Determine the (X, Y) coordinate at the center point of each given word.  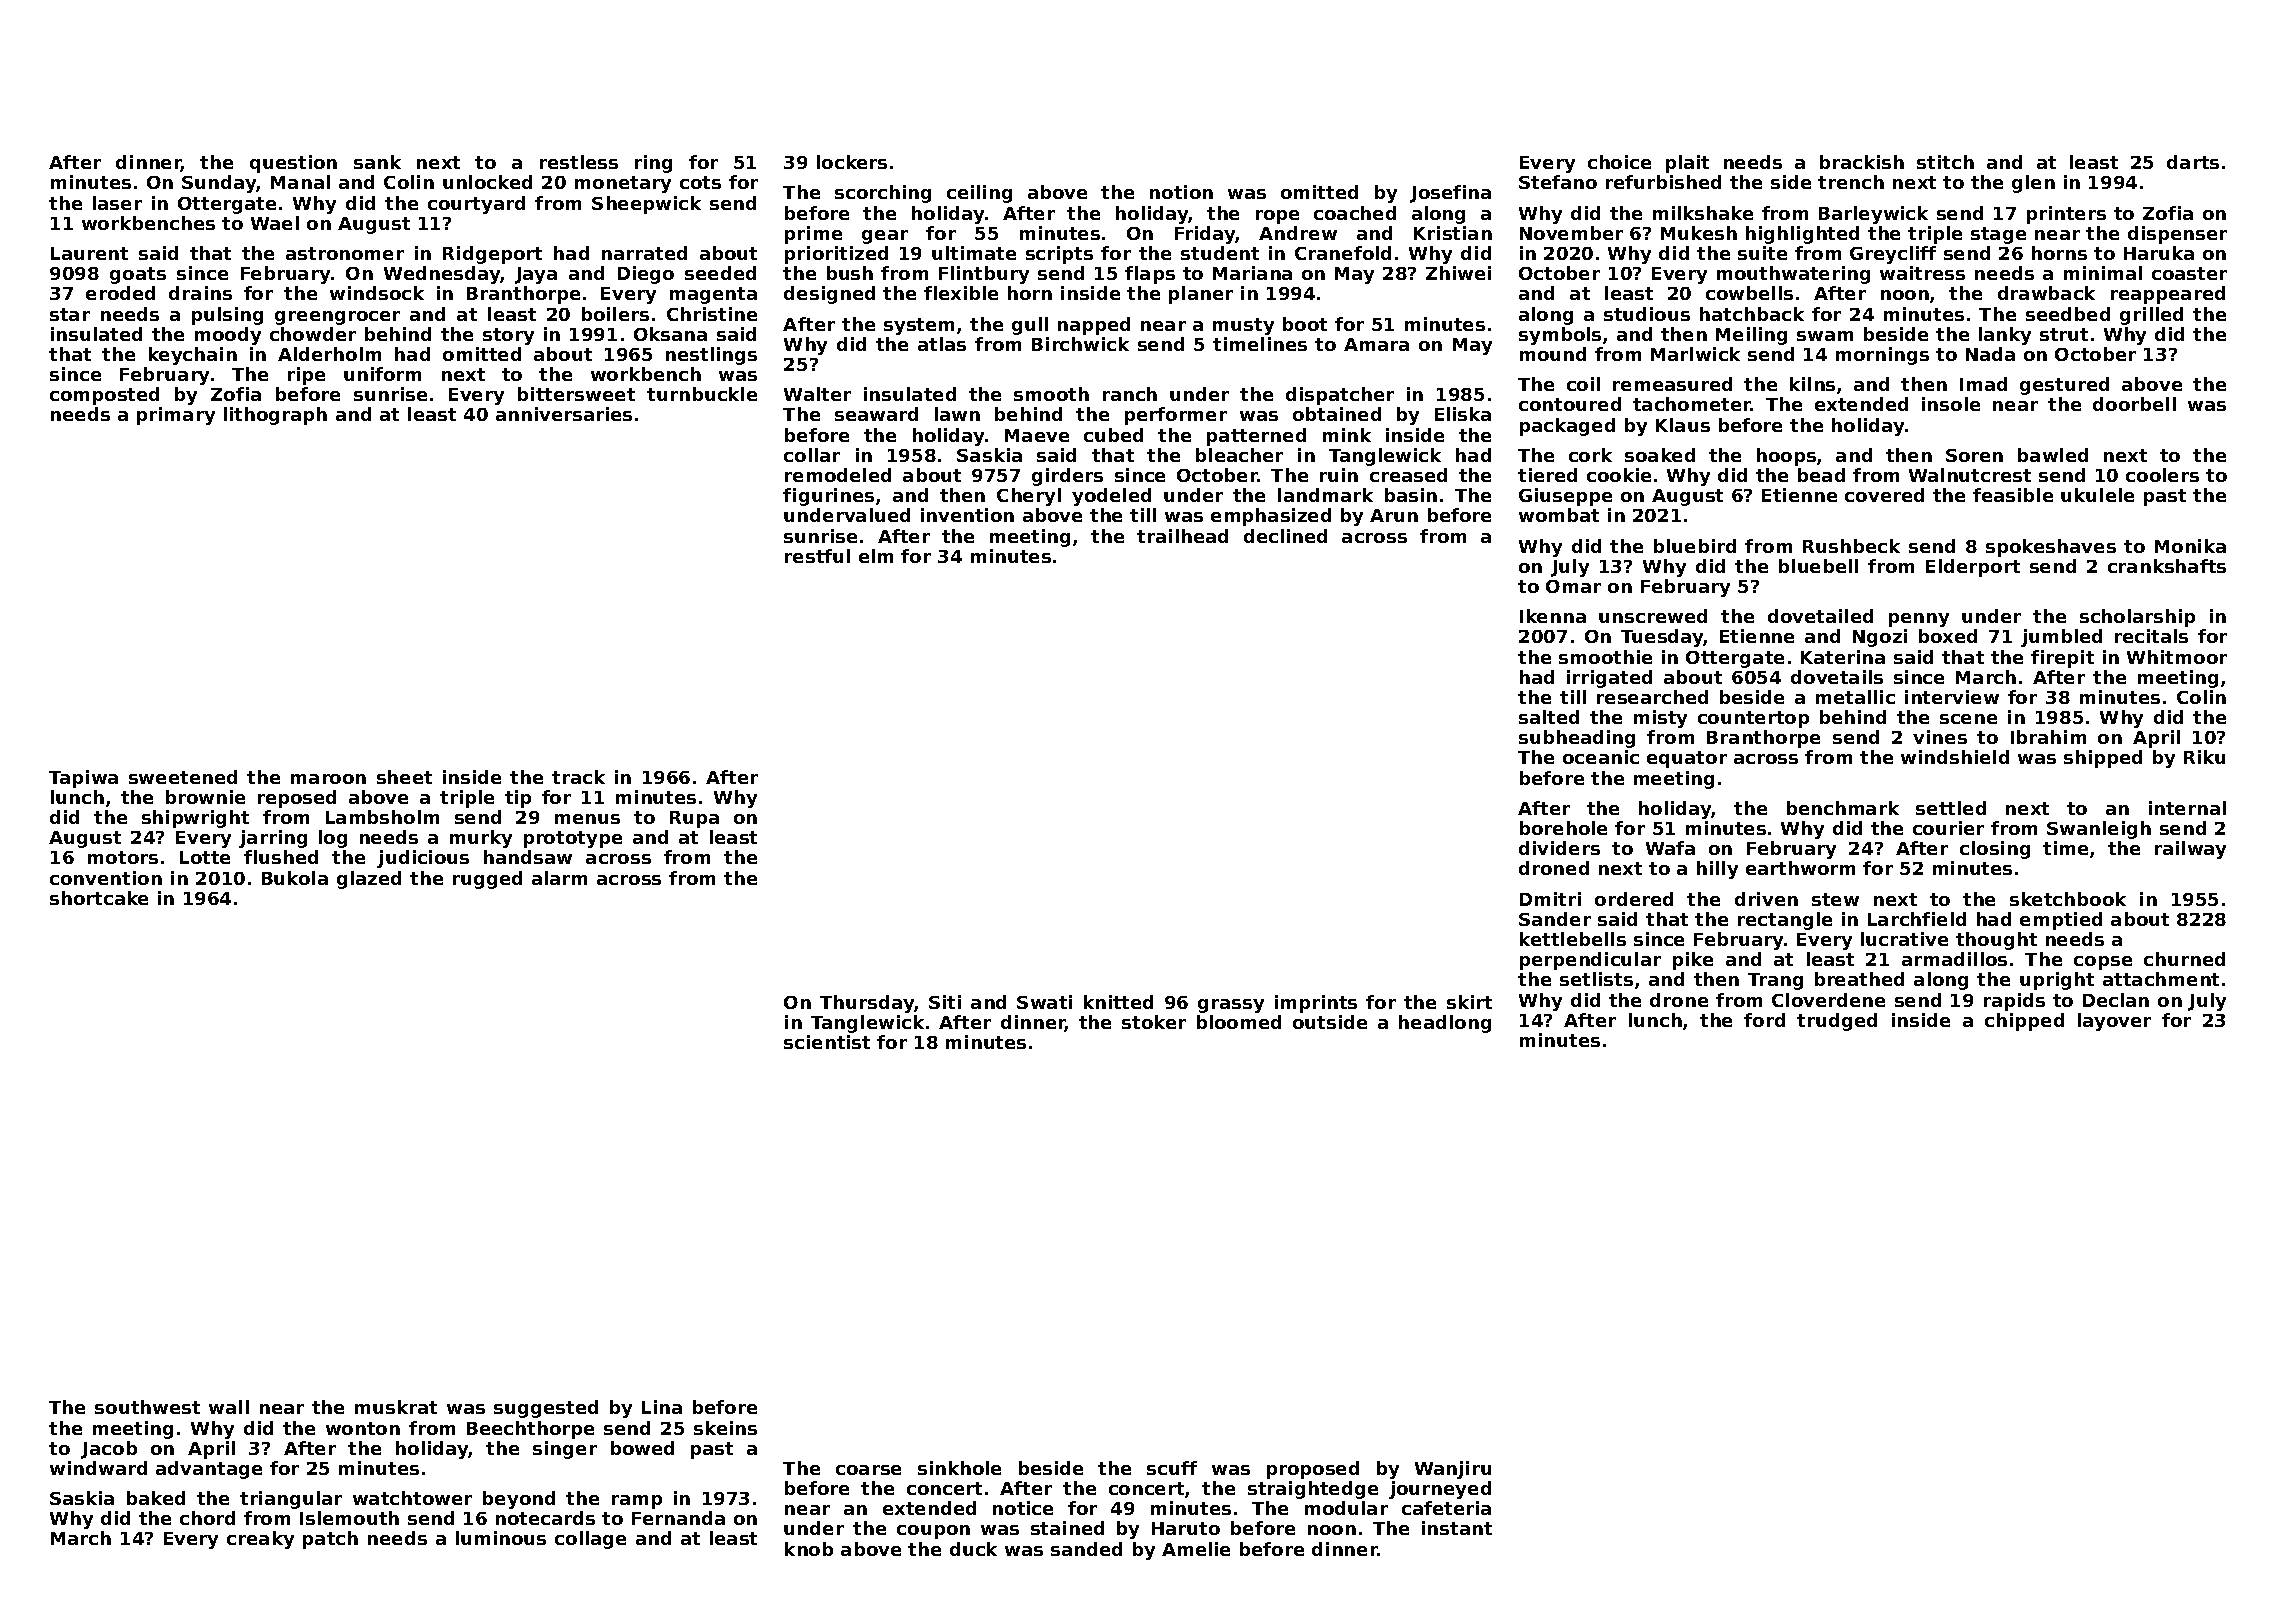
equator (1687, 759)
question (293, 164)
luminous (501, 1538)
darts (2193, 162)
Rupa (694, 819)
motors (123, 857)
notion (1181, 192)
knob (809, 1549)
